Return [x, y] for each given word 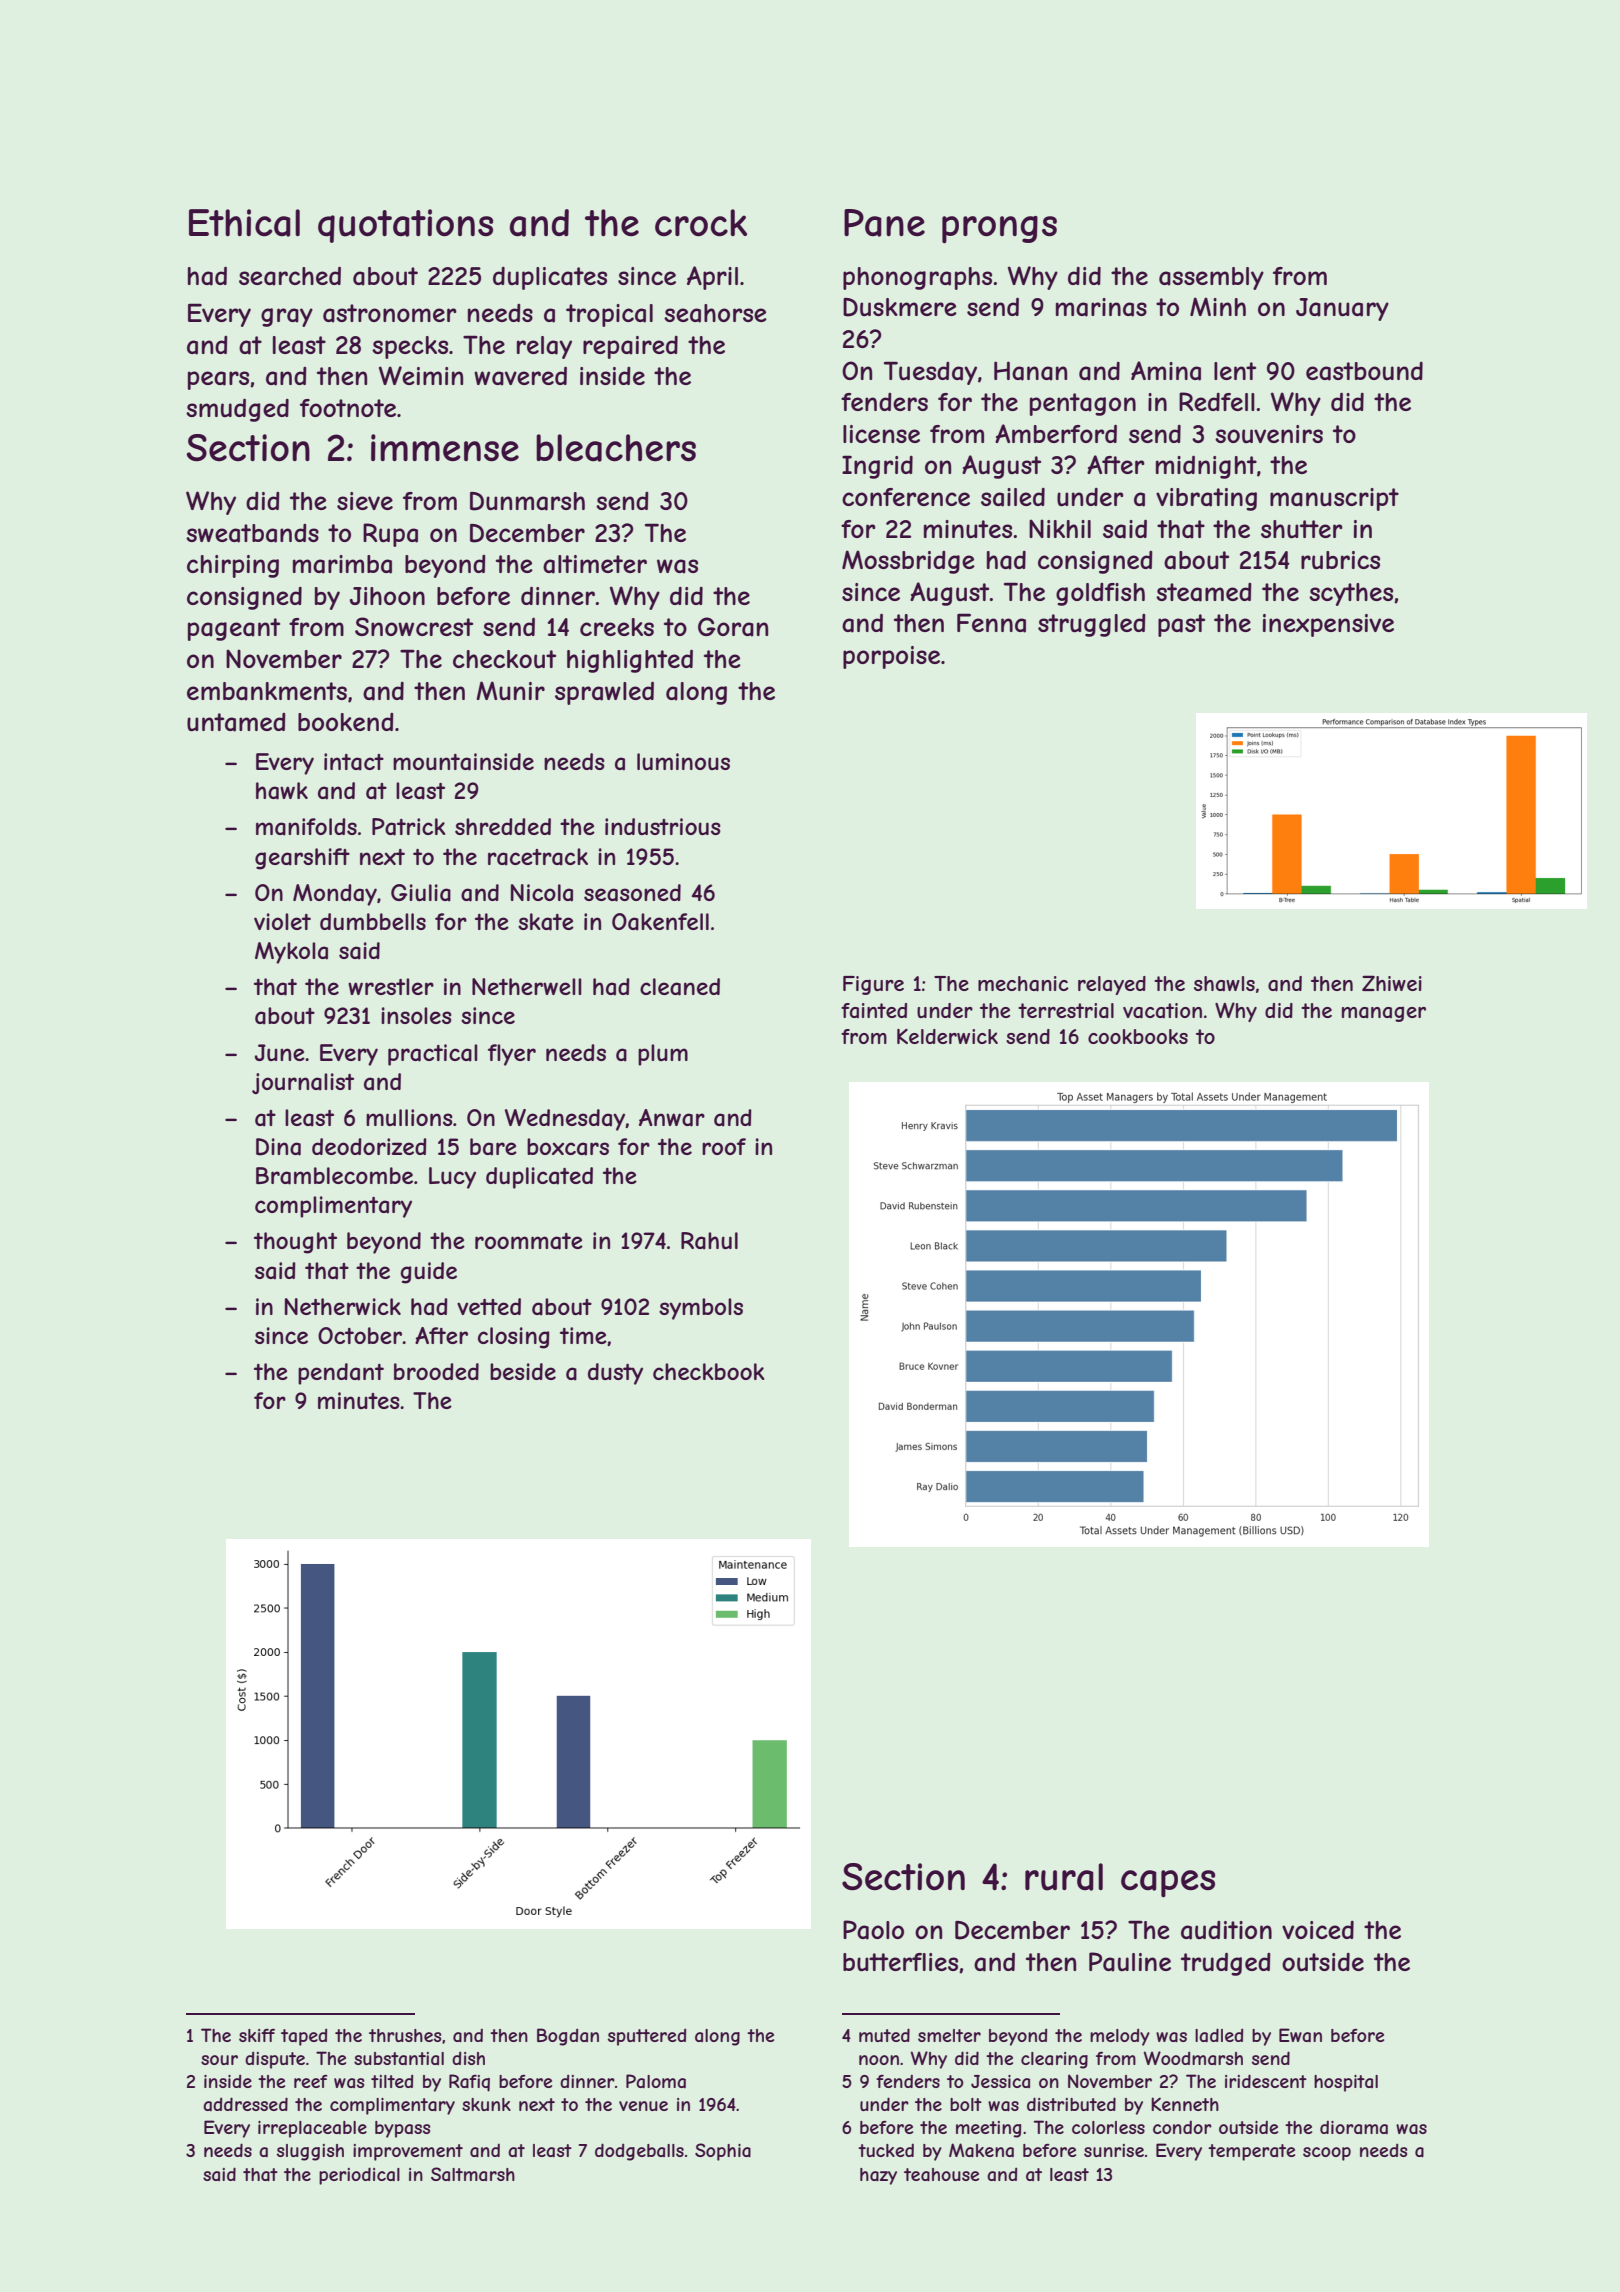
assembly [1211, 278]
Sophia [723, 2152]
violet [282, 921]
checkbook [709, 1371]
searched [290, 276]
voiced [1318, 1930]
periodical [359, 2176]
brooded [436, 1371]
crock [701, 223]
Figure [873, 985]
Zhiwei [1392, 983]
